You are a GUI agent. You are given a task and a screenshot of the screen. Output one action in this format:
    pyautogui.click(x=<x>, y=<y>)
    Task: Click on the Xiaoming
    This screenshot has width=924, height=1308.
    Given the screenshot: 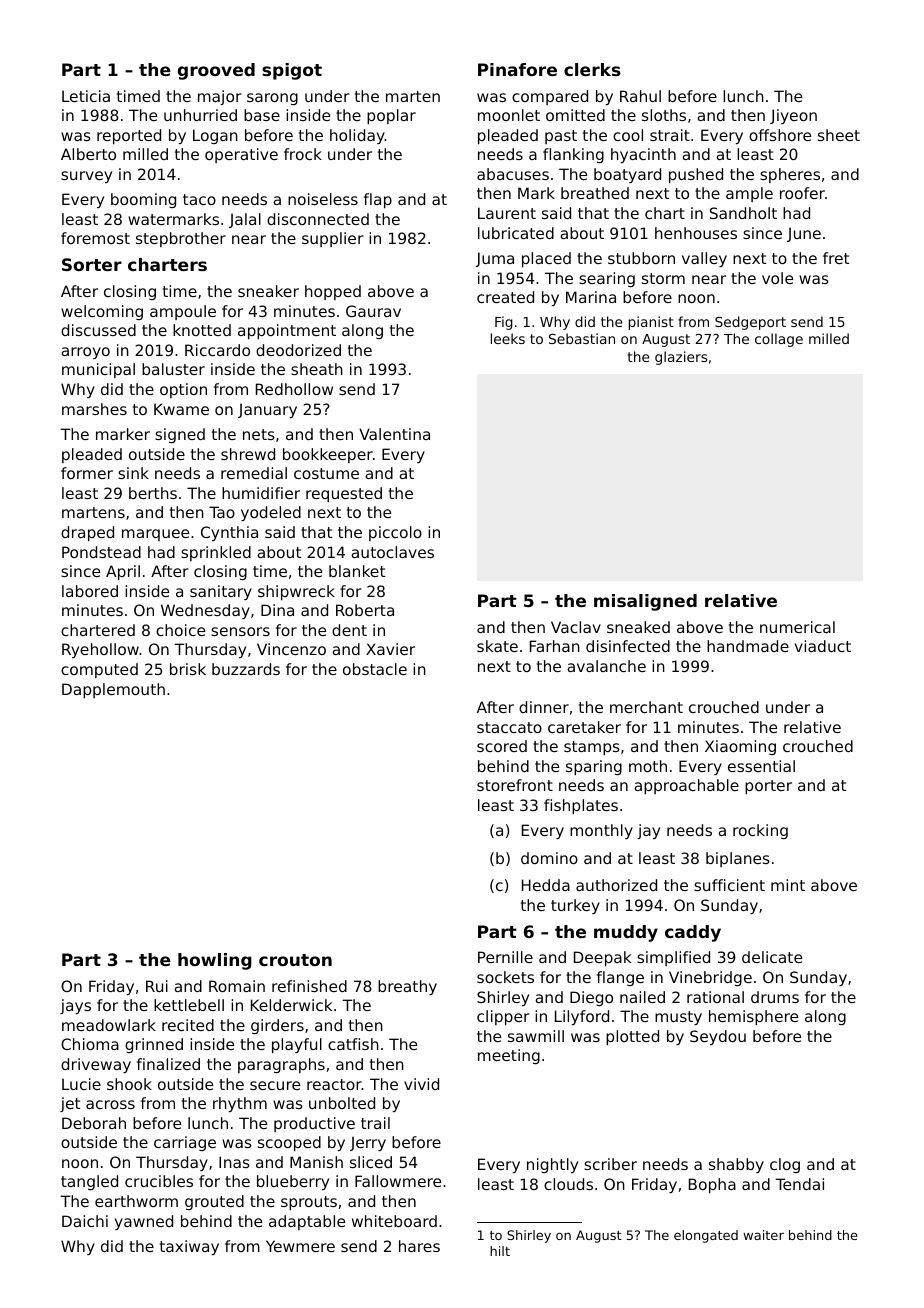 What is the action you would take?
    pyautogui.click(x=740, y=747)
